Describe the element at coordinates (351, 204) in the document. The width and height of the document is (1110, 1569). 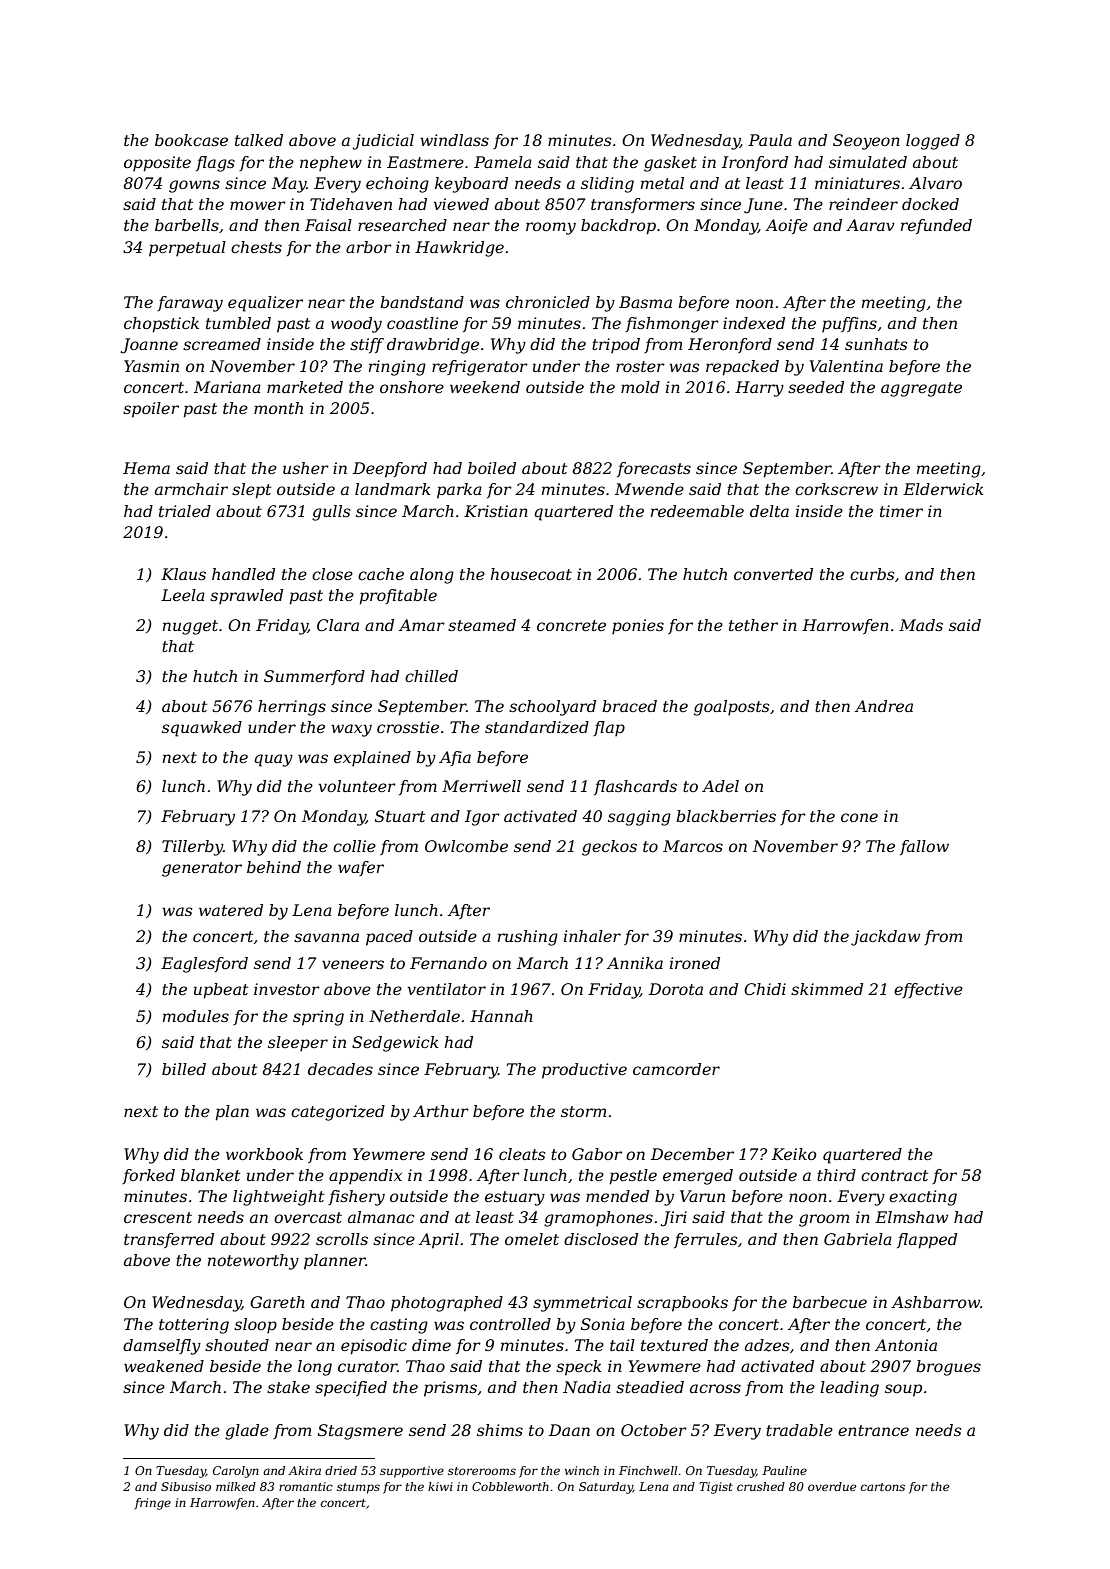
I see `Tidehaven` at that location.
